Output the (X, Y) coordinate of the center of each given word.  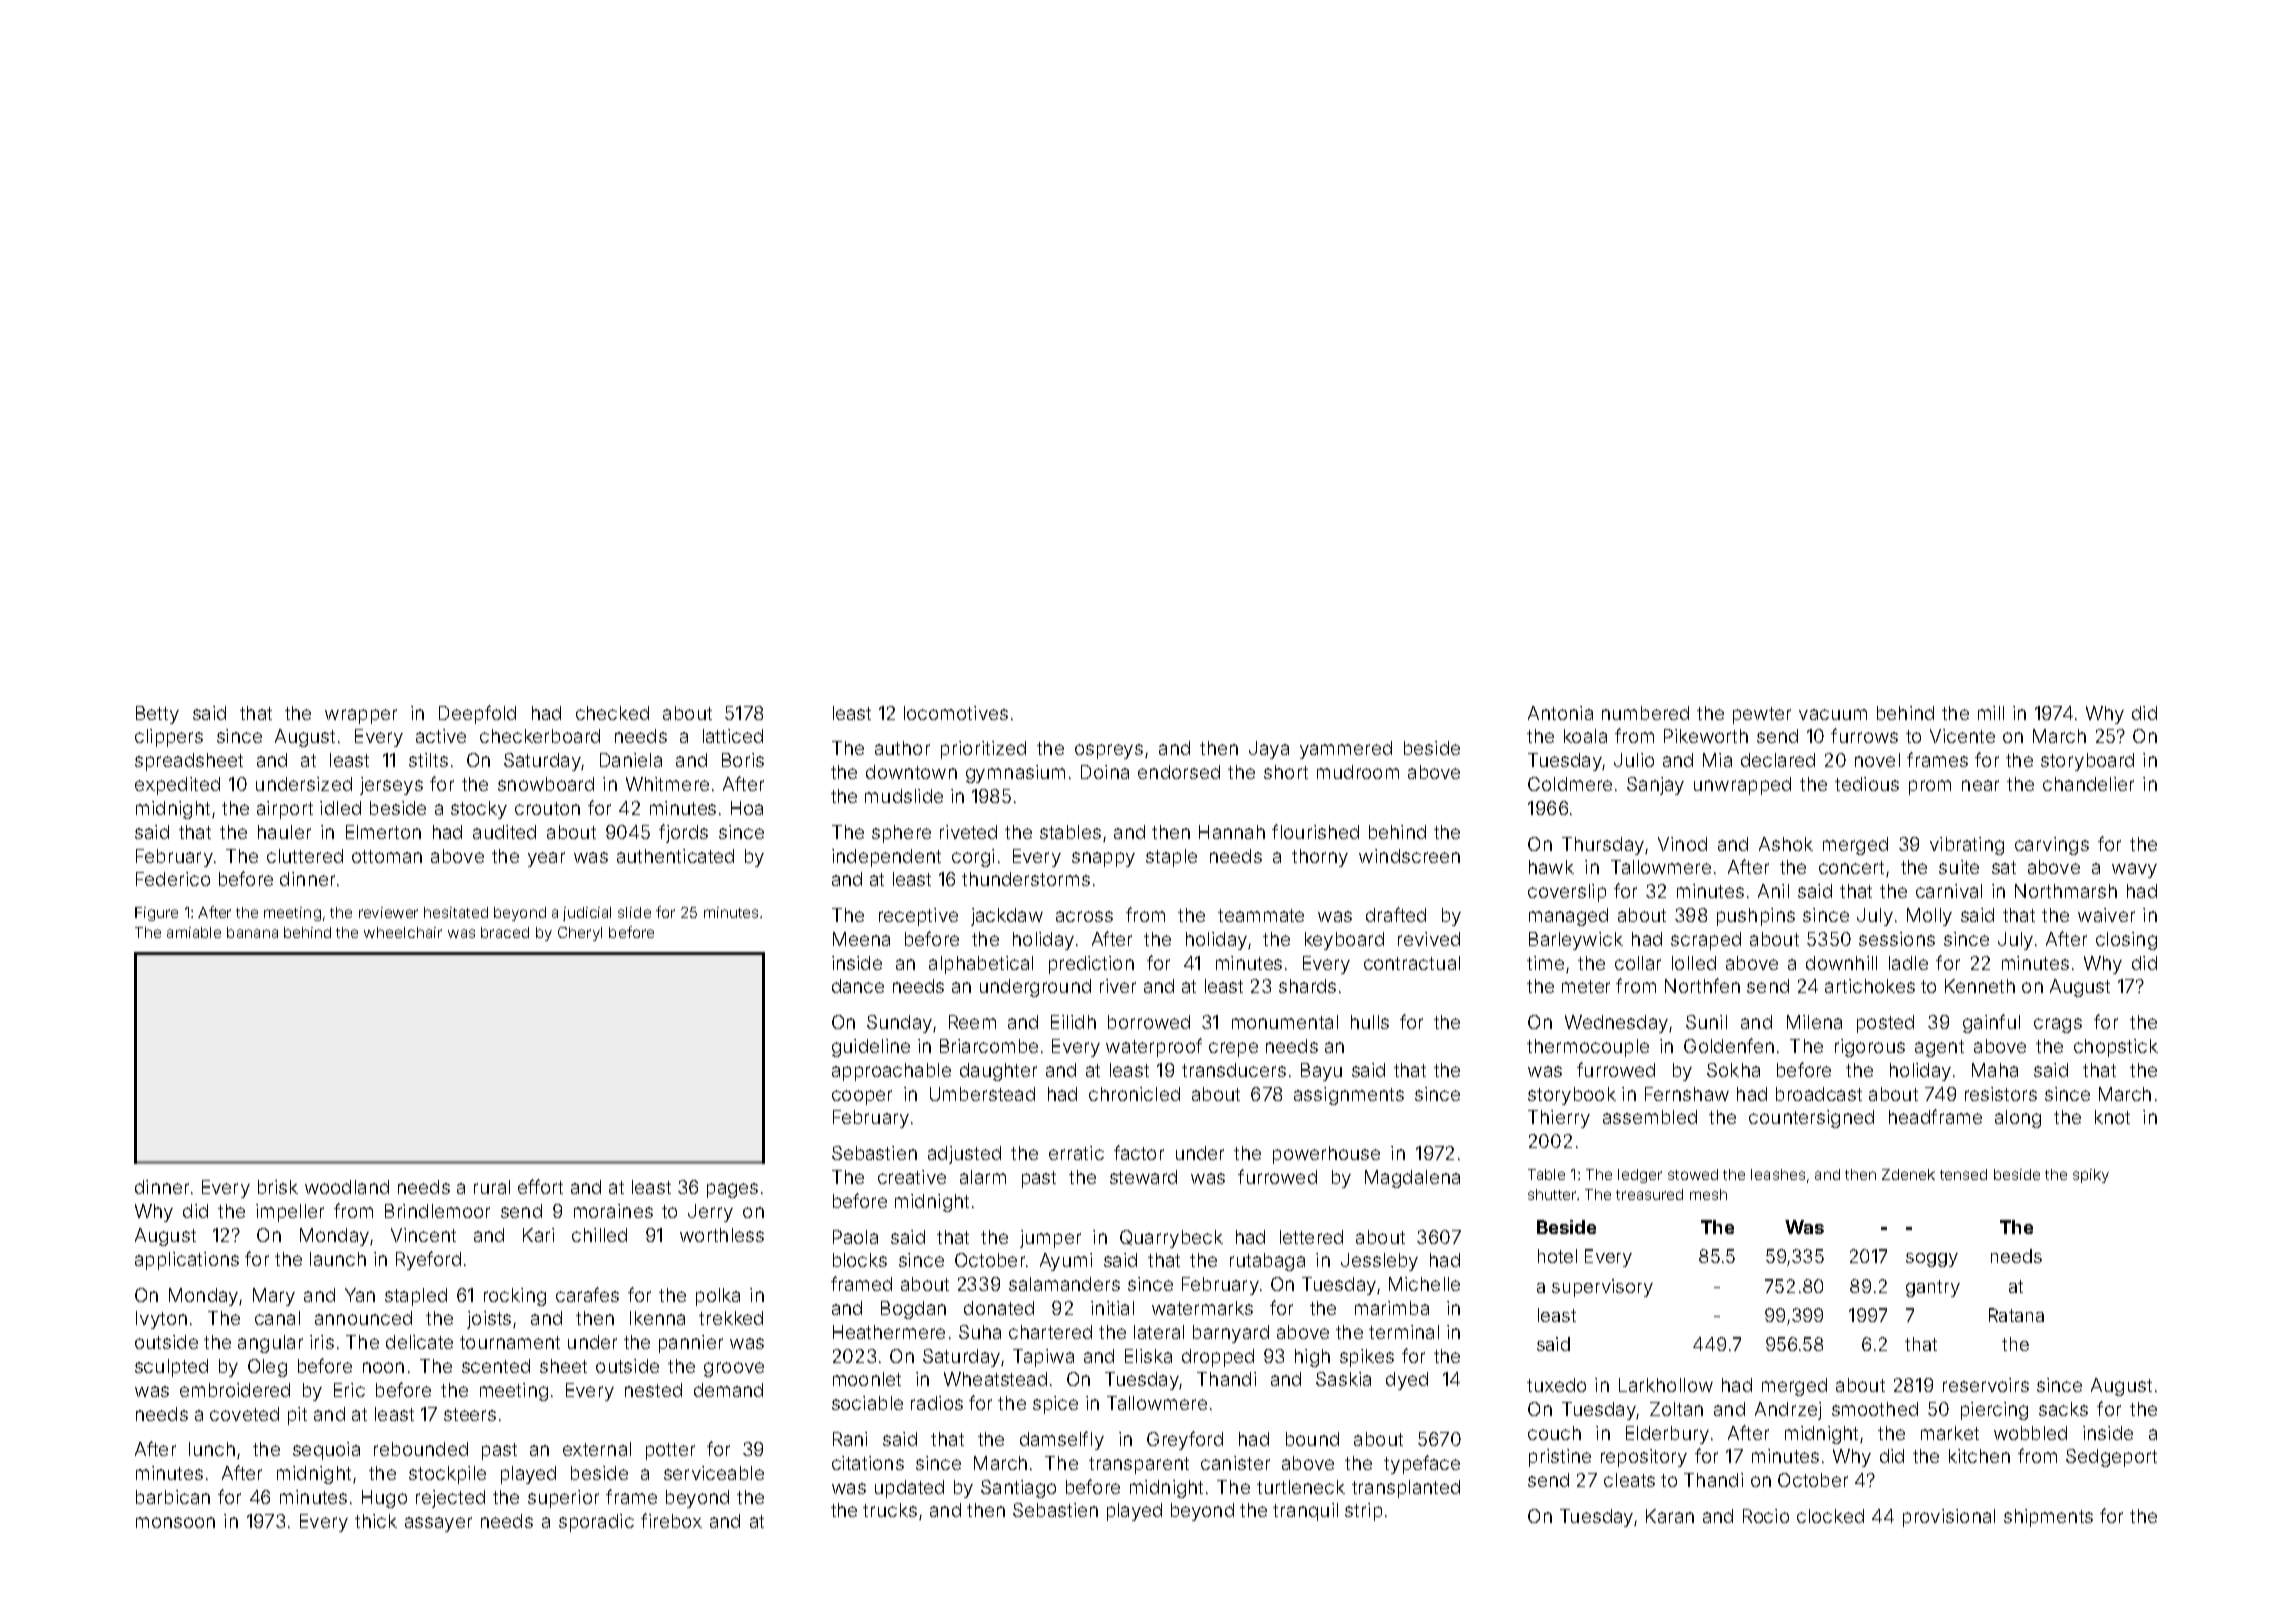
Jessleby (1379, 1262)
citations (868, 1463)
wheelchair (403, 932)
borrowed (1149, 1022)
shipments (2048, 1518)
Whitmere (667, 784)
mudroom (1358, 772)
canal (277, 1318)
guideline (871, 1048)
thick (376, 1521)
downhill (1841, 963)
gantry (1933, 1288)
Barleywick (1576, 941)
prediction (1091, 965)
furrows (1864, 735)
